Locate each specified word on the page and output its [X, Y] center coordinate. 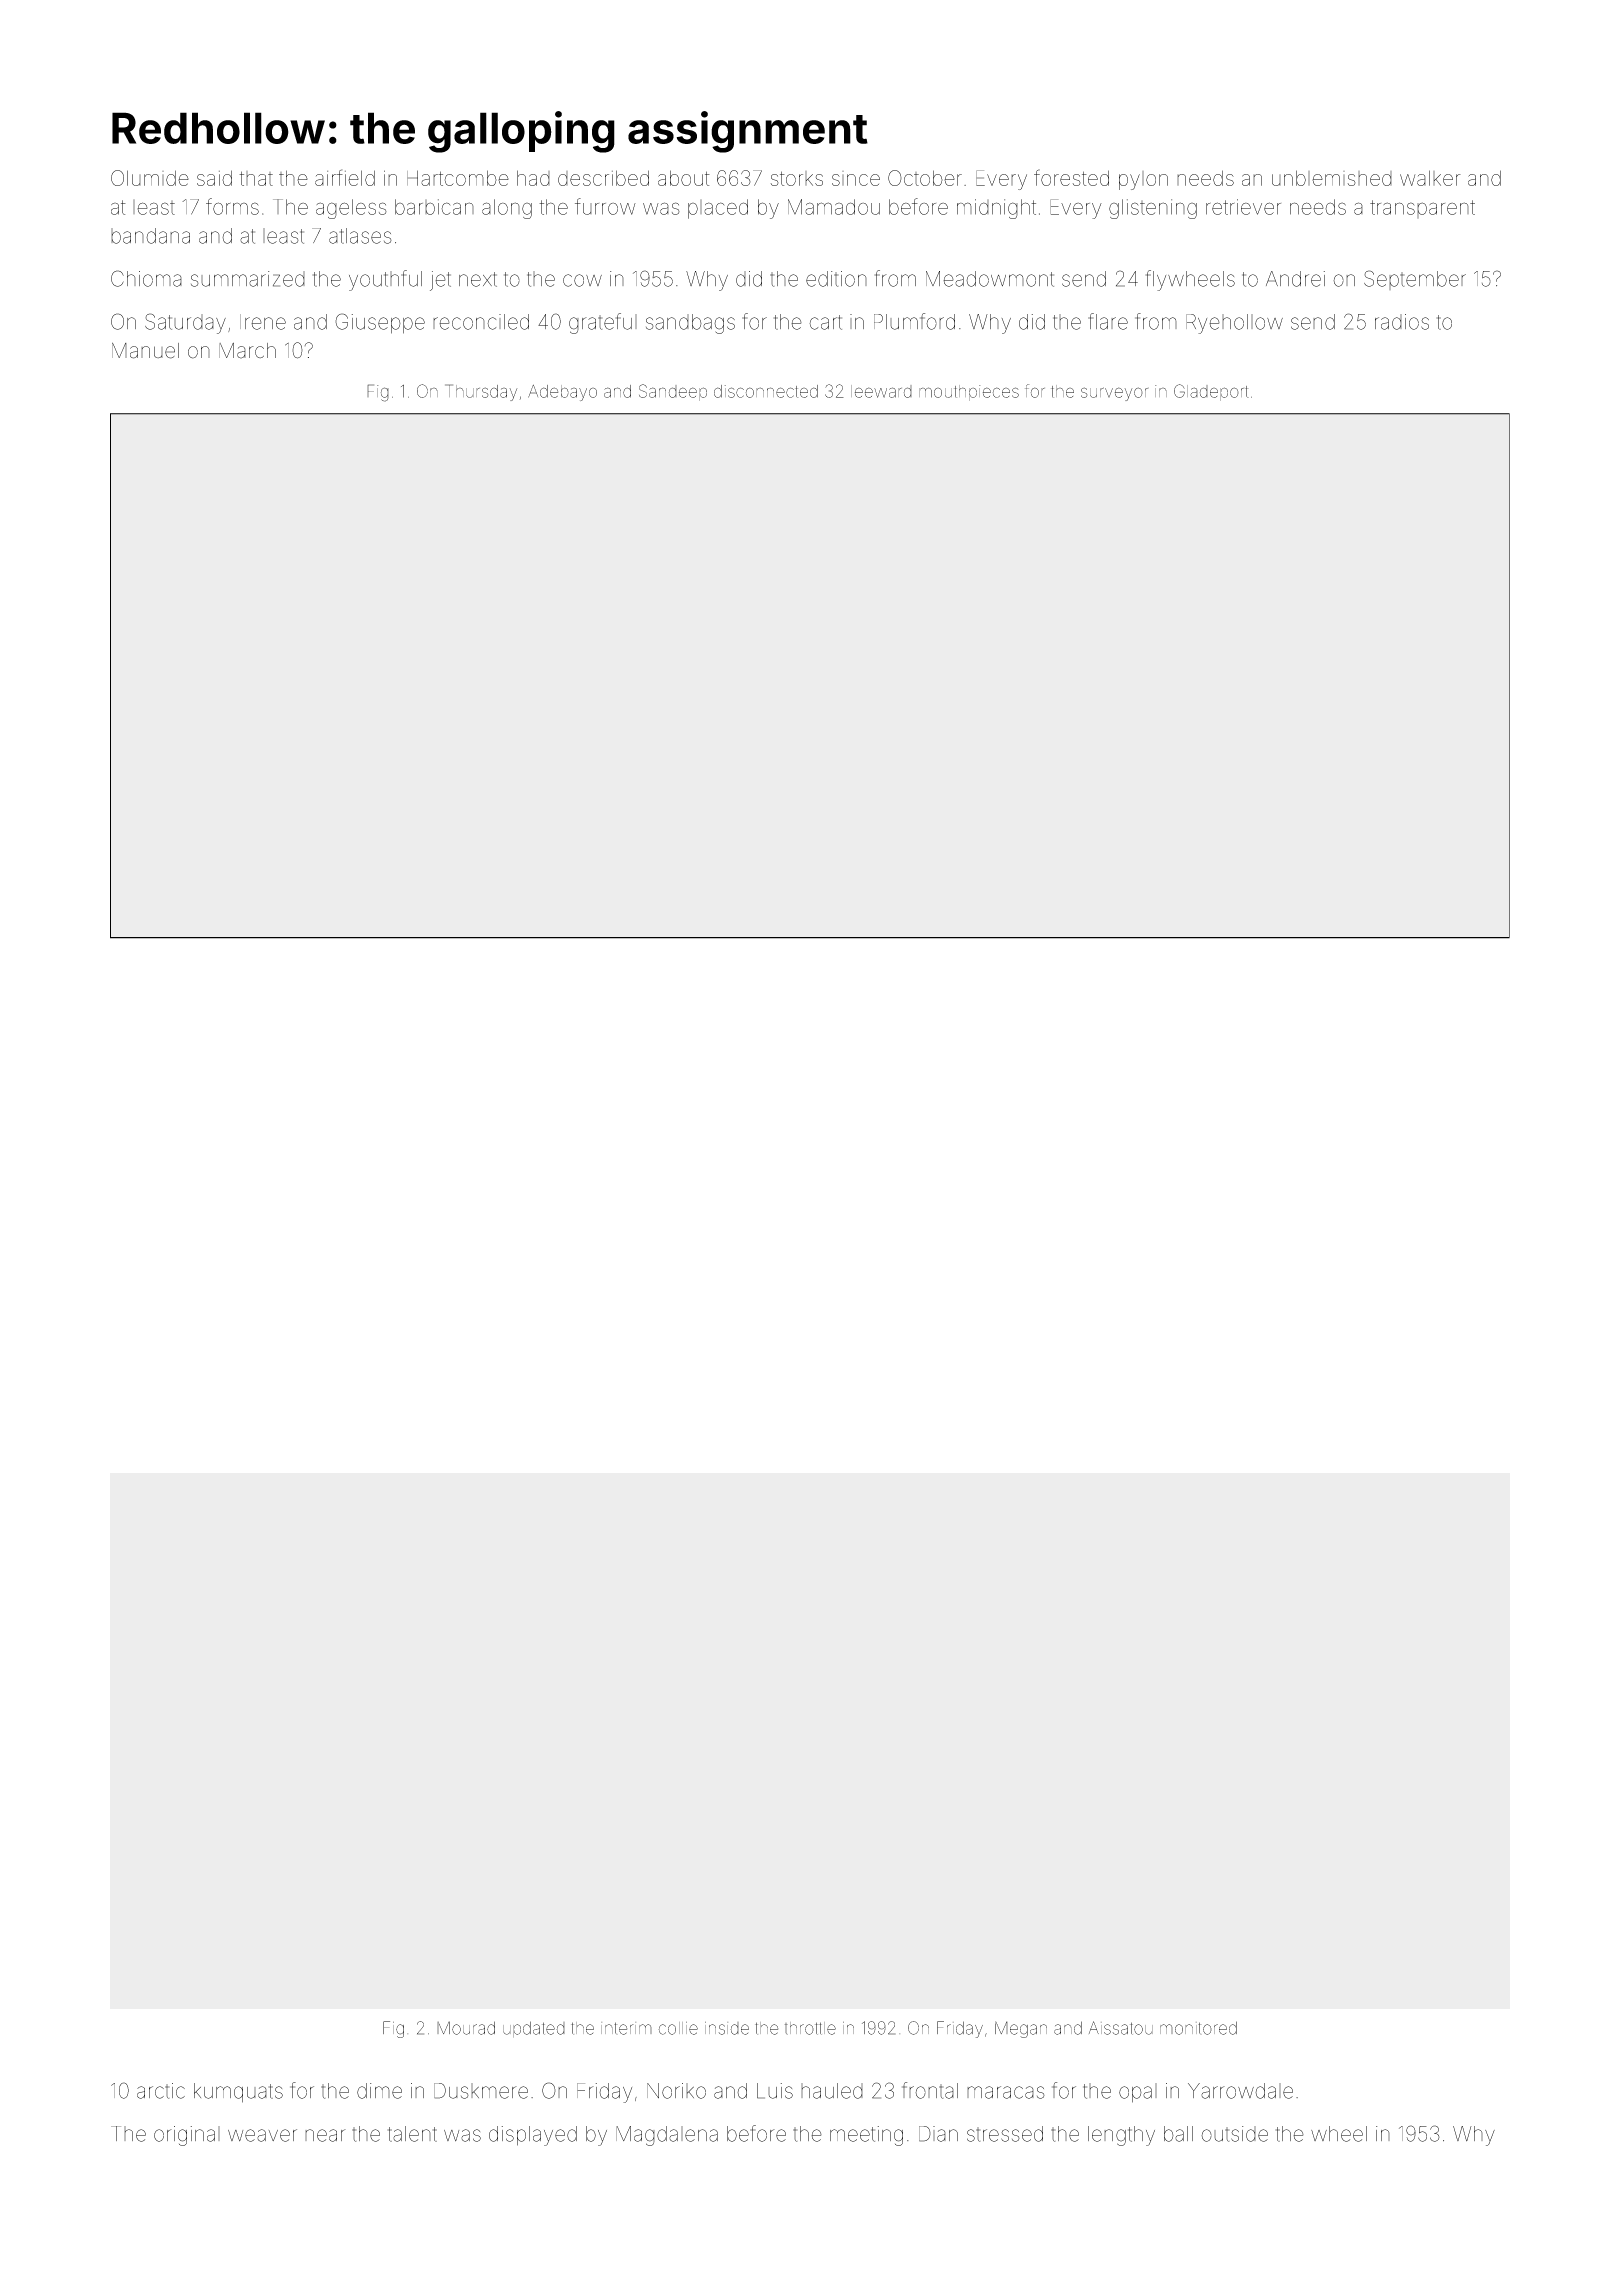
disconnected [766, 391]
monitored [1198, 2028]
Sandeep [673, 392]
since [856, 178]
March [247, 351]
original [187, 2136]
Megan [1021, 2029]
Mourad [466, 2028]
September [1415, 280]
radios [1402, 322]
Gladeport [1211, 392]
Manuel [145, 351]
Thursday [481, 392]
